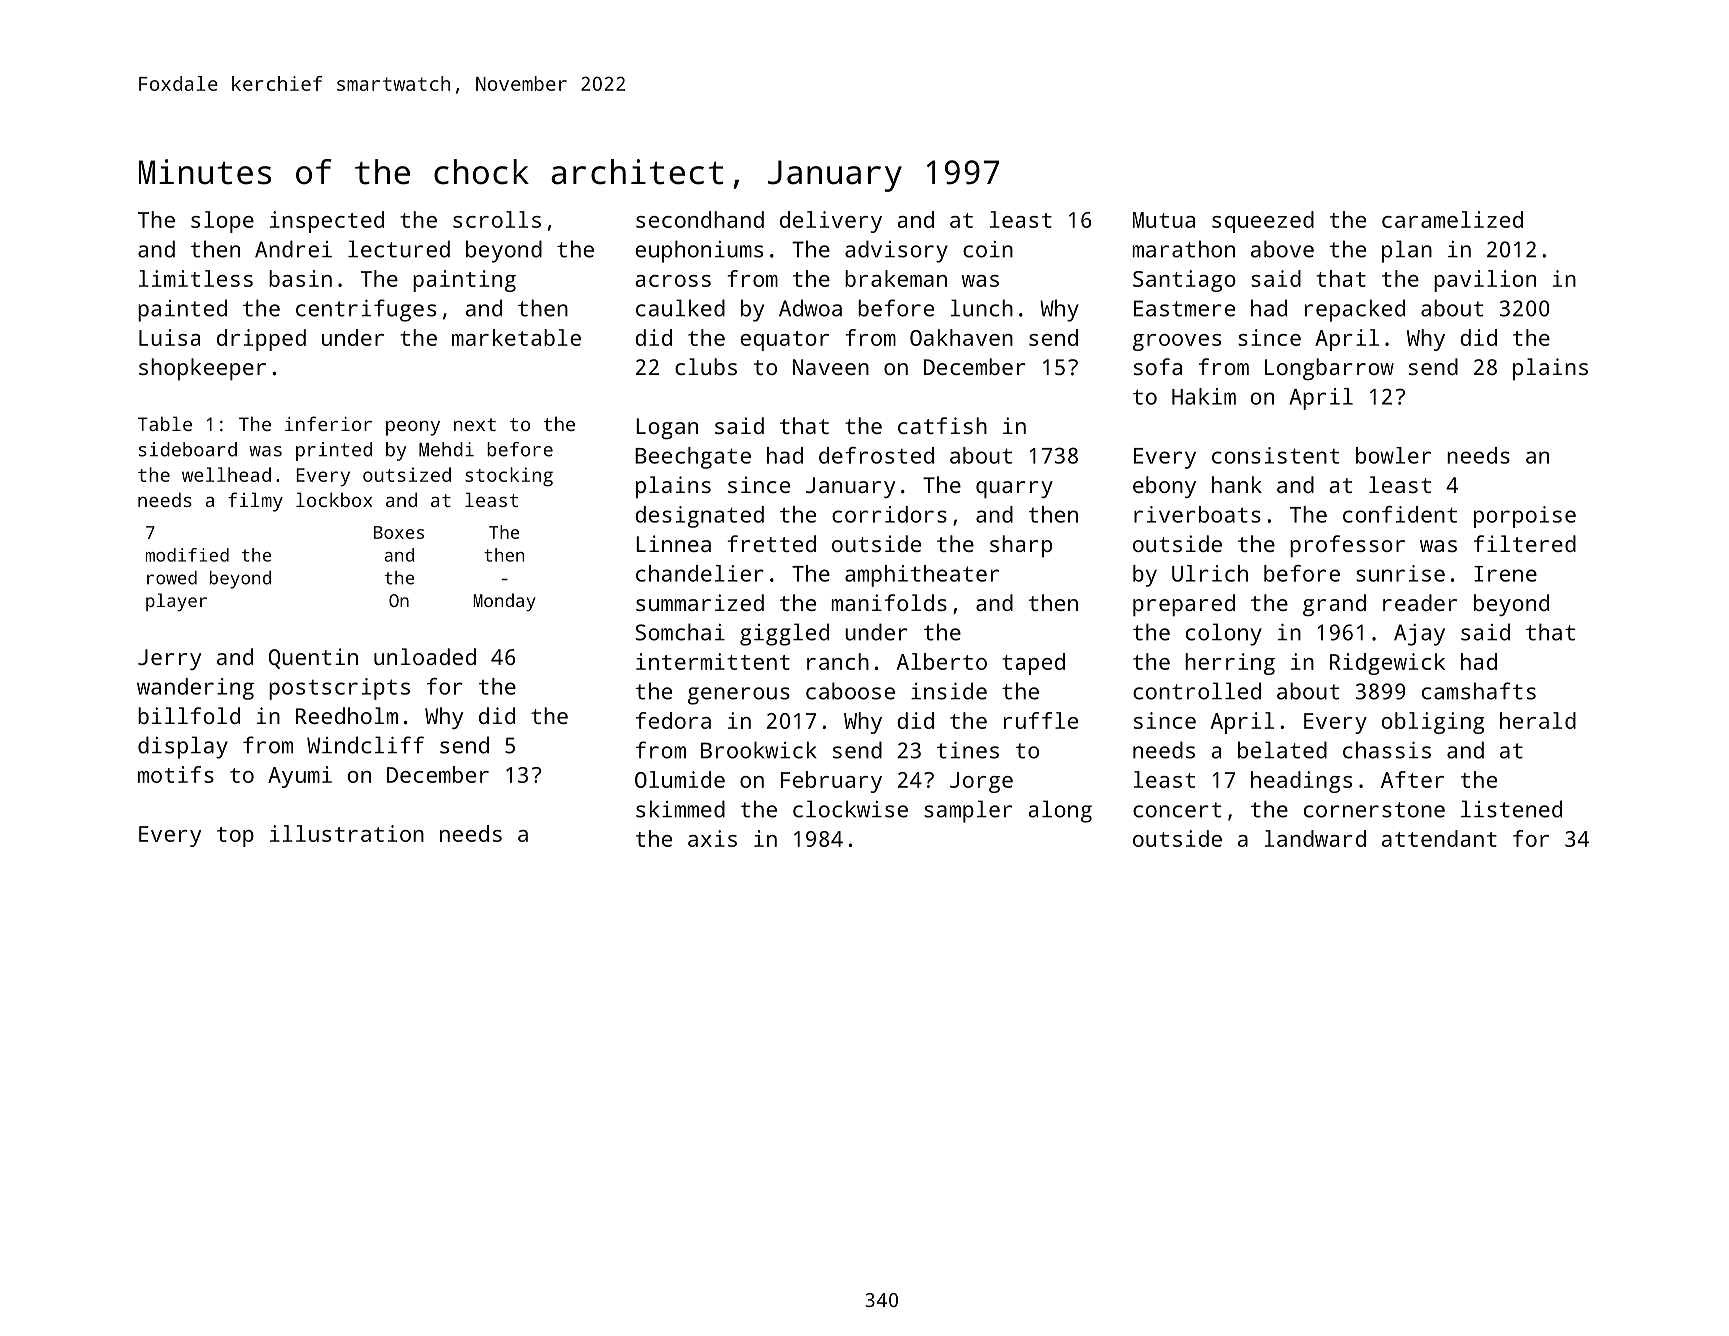  I want to click on skimmed, so click(680, 809).
